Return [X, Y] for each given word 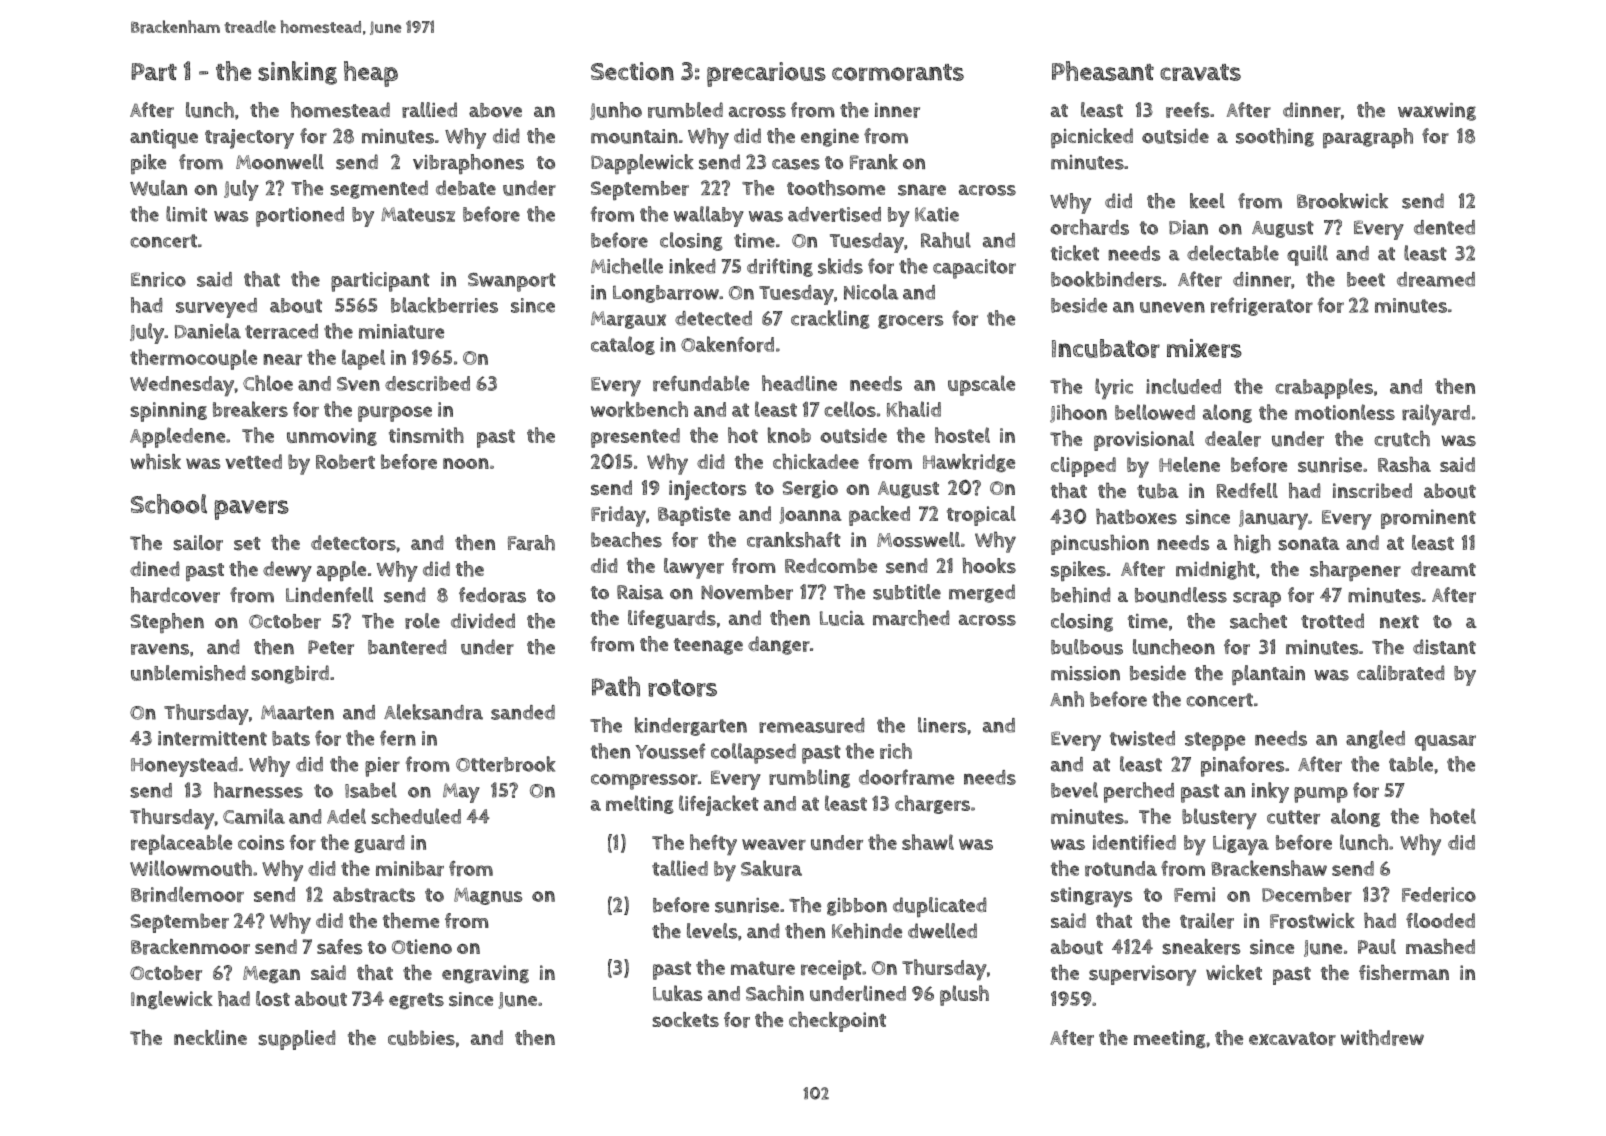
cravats [1200, 72]
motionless [1345, 412]
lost [273, 999]
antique [164, 139]
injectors [707, 490]
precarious [766, 74]
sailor [198, 543]
